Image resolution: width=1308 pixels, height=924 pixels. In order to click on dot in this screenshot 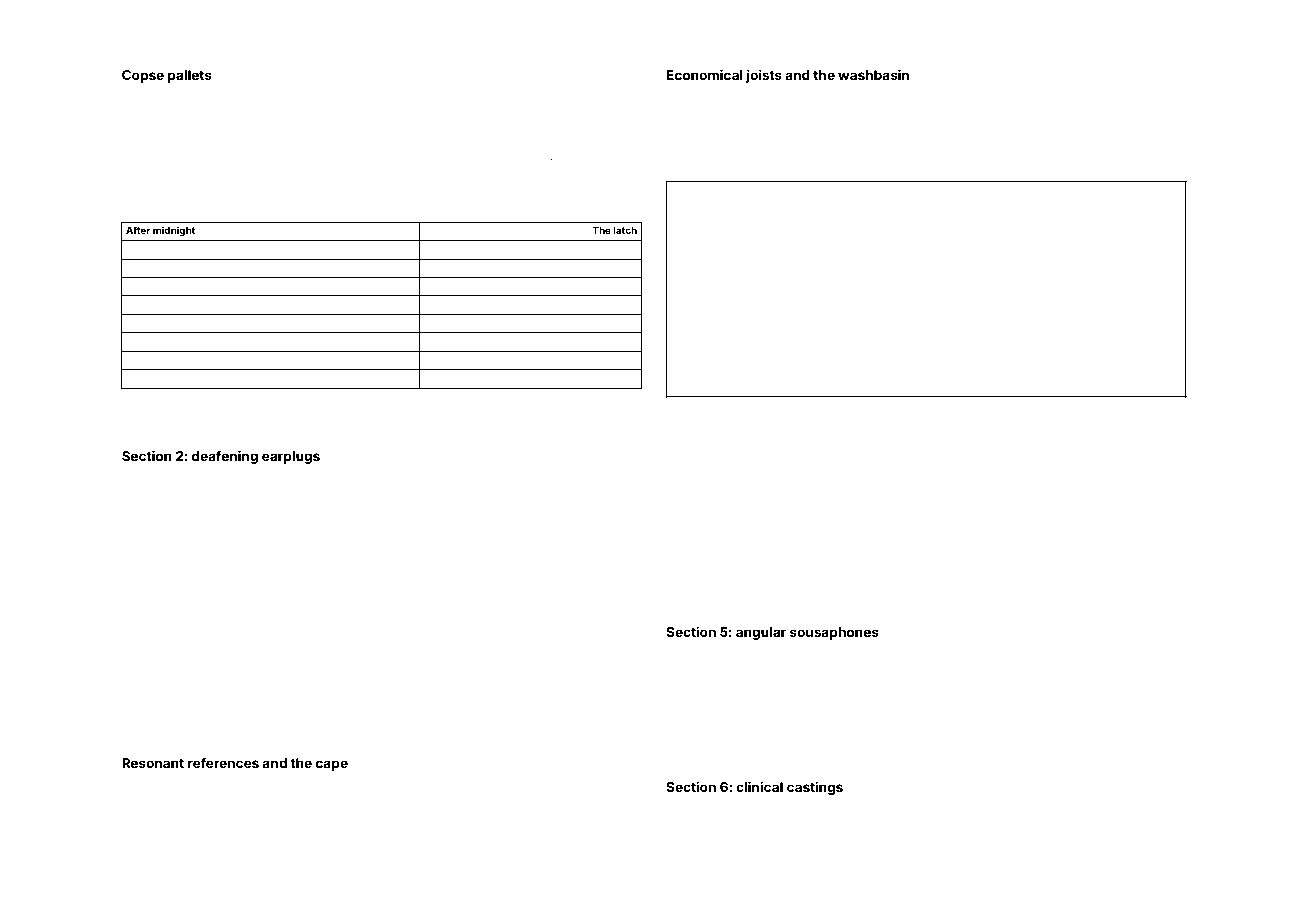, I will do `click(230, 691)`.
